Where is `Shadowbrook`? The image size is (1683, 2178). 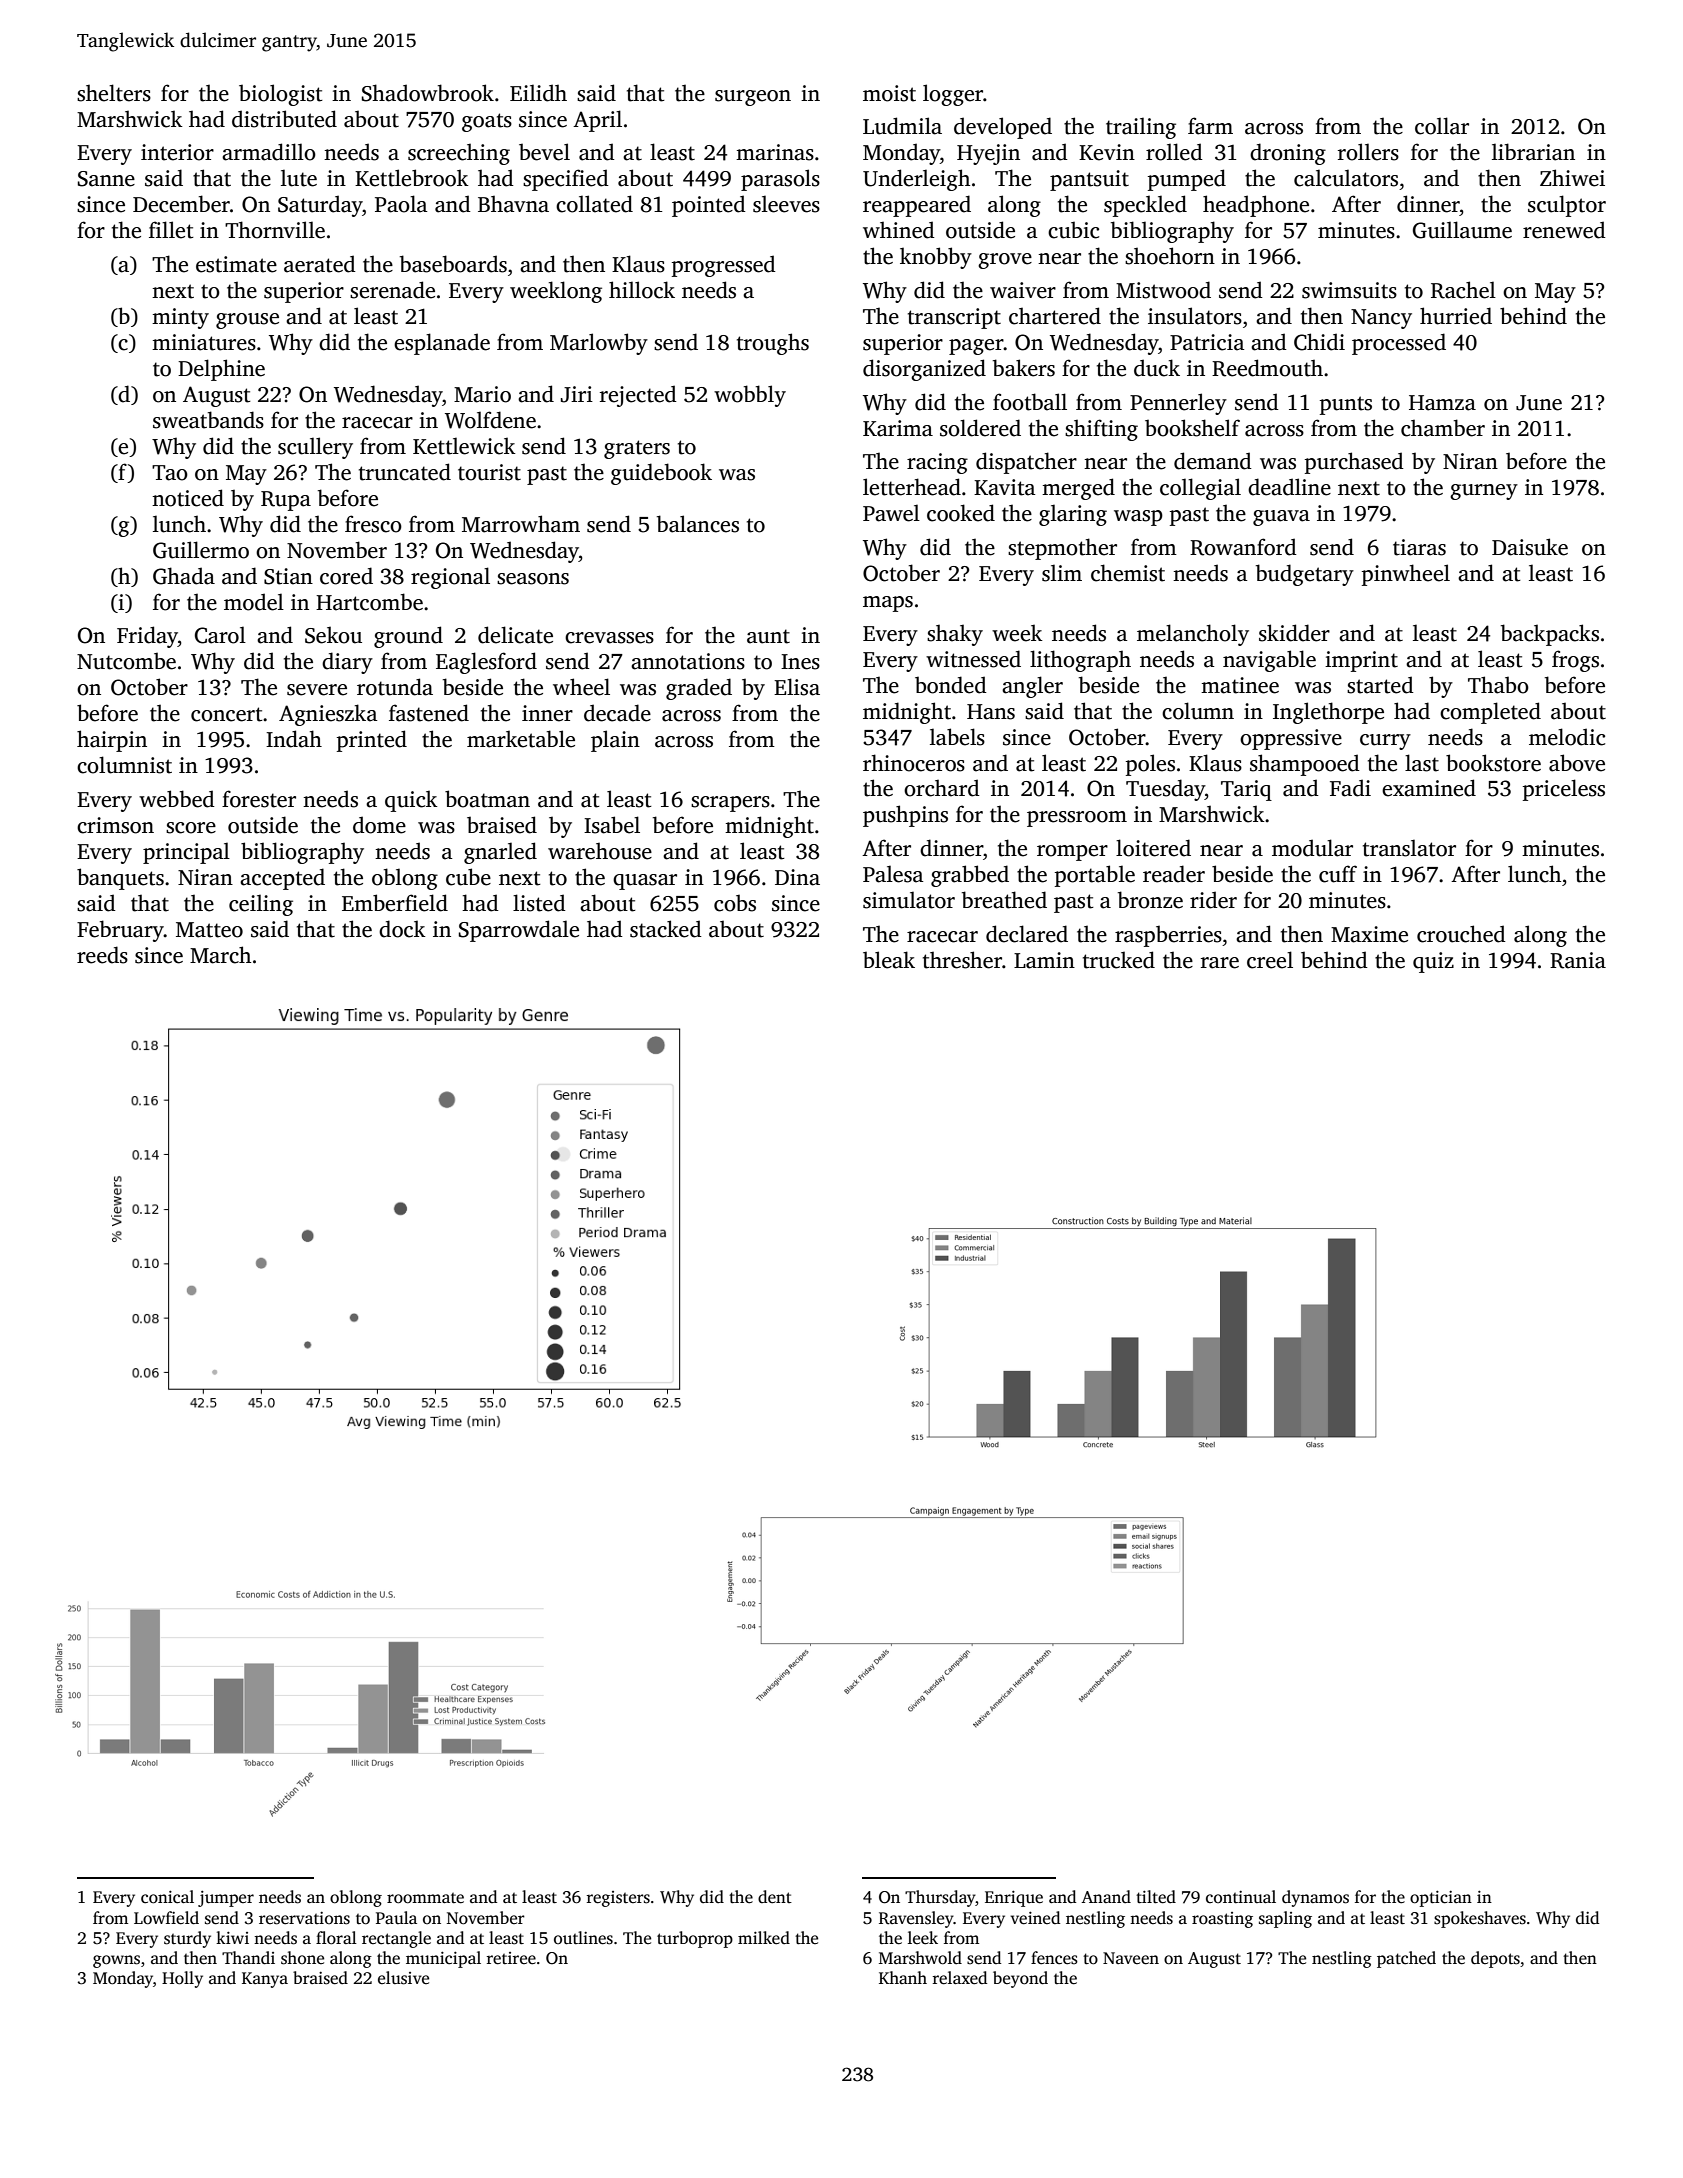
Shadowbrook is located at coordinates (428, 93).
